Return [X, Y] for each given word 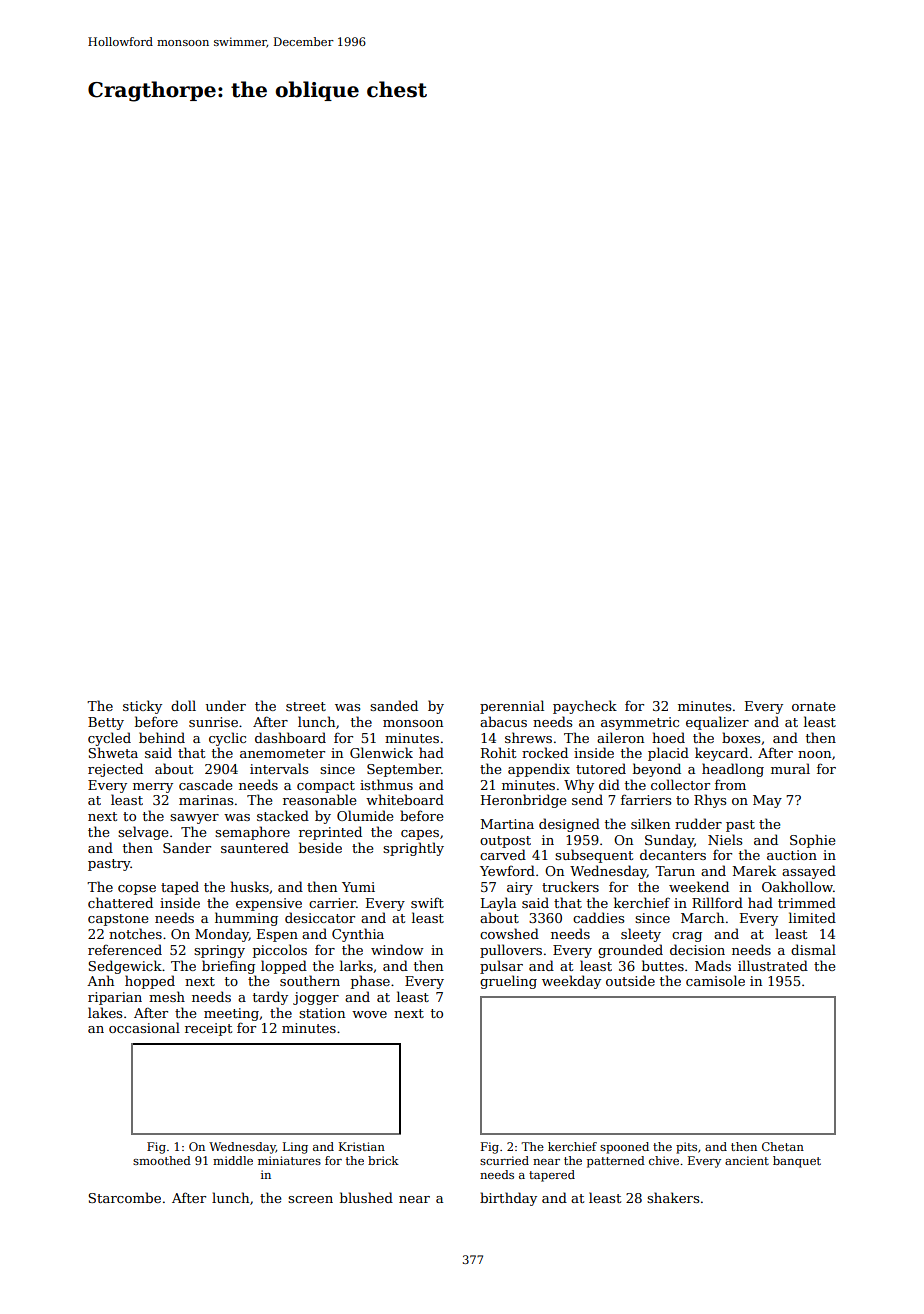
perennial [512, 707]
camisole [715, 980]
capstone [118, 920]
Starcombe [124, 1197]
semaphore [252, 833]
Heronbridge [523, 801]
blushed [366, 1197]
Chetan [783, 1146]
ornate [813, 706]
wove [369, 1014]
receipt [208, 1029]
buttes [663, 965]
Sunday [669, 841]
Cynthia [358, 935]
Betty [106, 723]
